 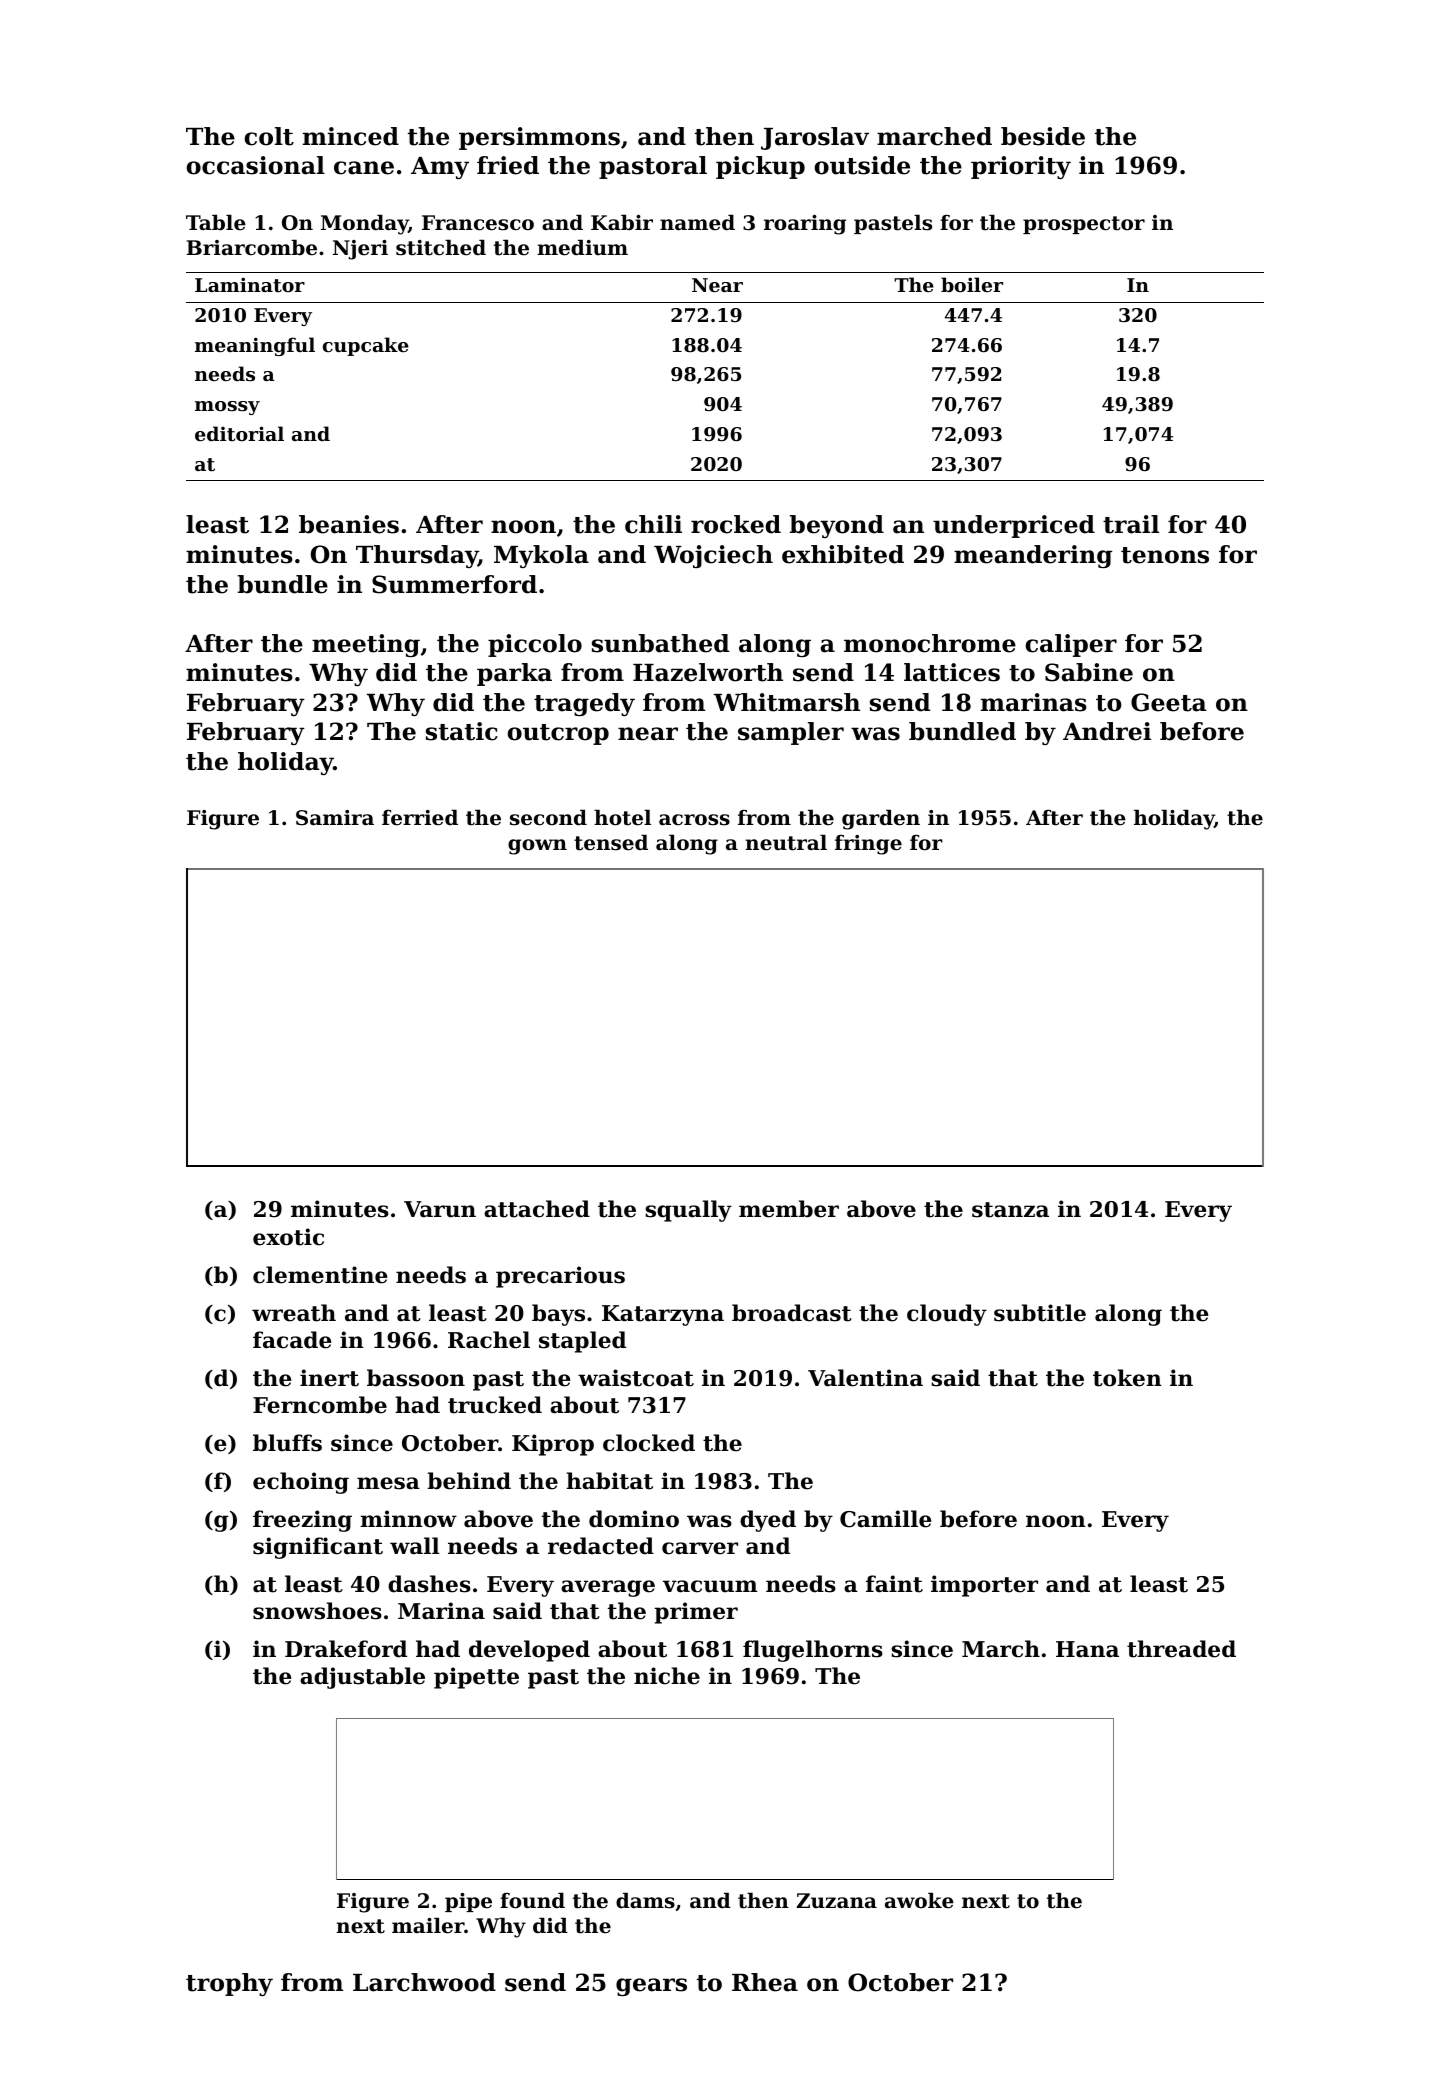 What do you see at coordinates (346, 1649) in the image?
I see `Drakeford` at bounding box center [346, 1649].
